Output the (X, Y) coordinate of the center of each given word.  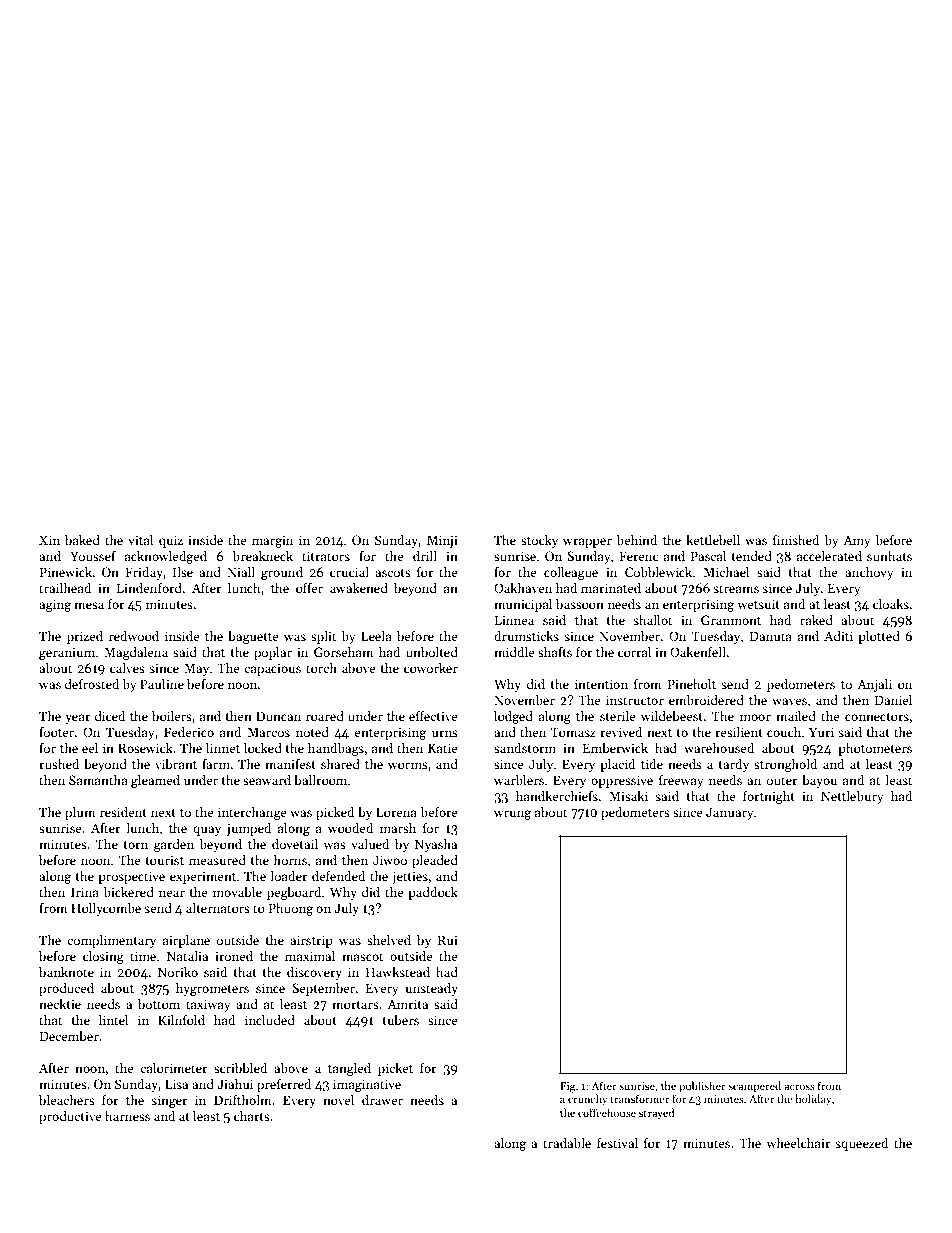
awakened (359, 588)
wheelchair (798, 1143)
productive (70, 1117)
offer (309, 588)
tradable (567, 1143)
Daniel (893, 700)
